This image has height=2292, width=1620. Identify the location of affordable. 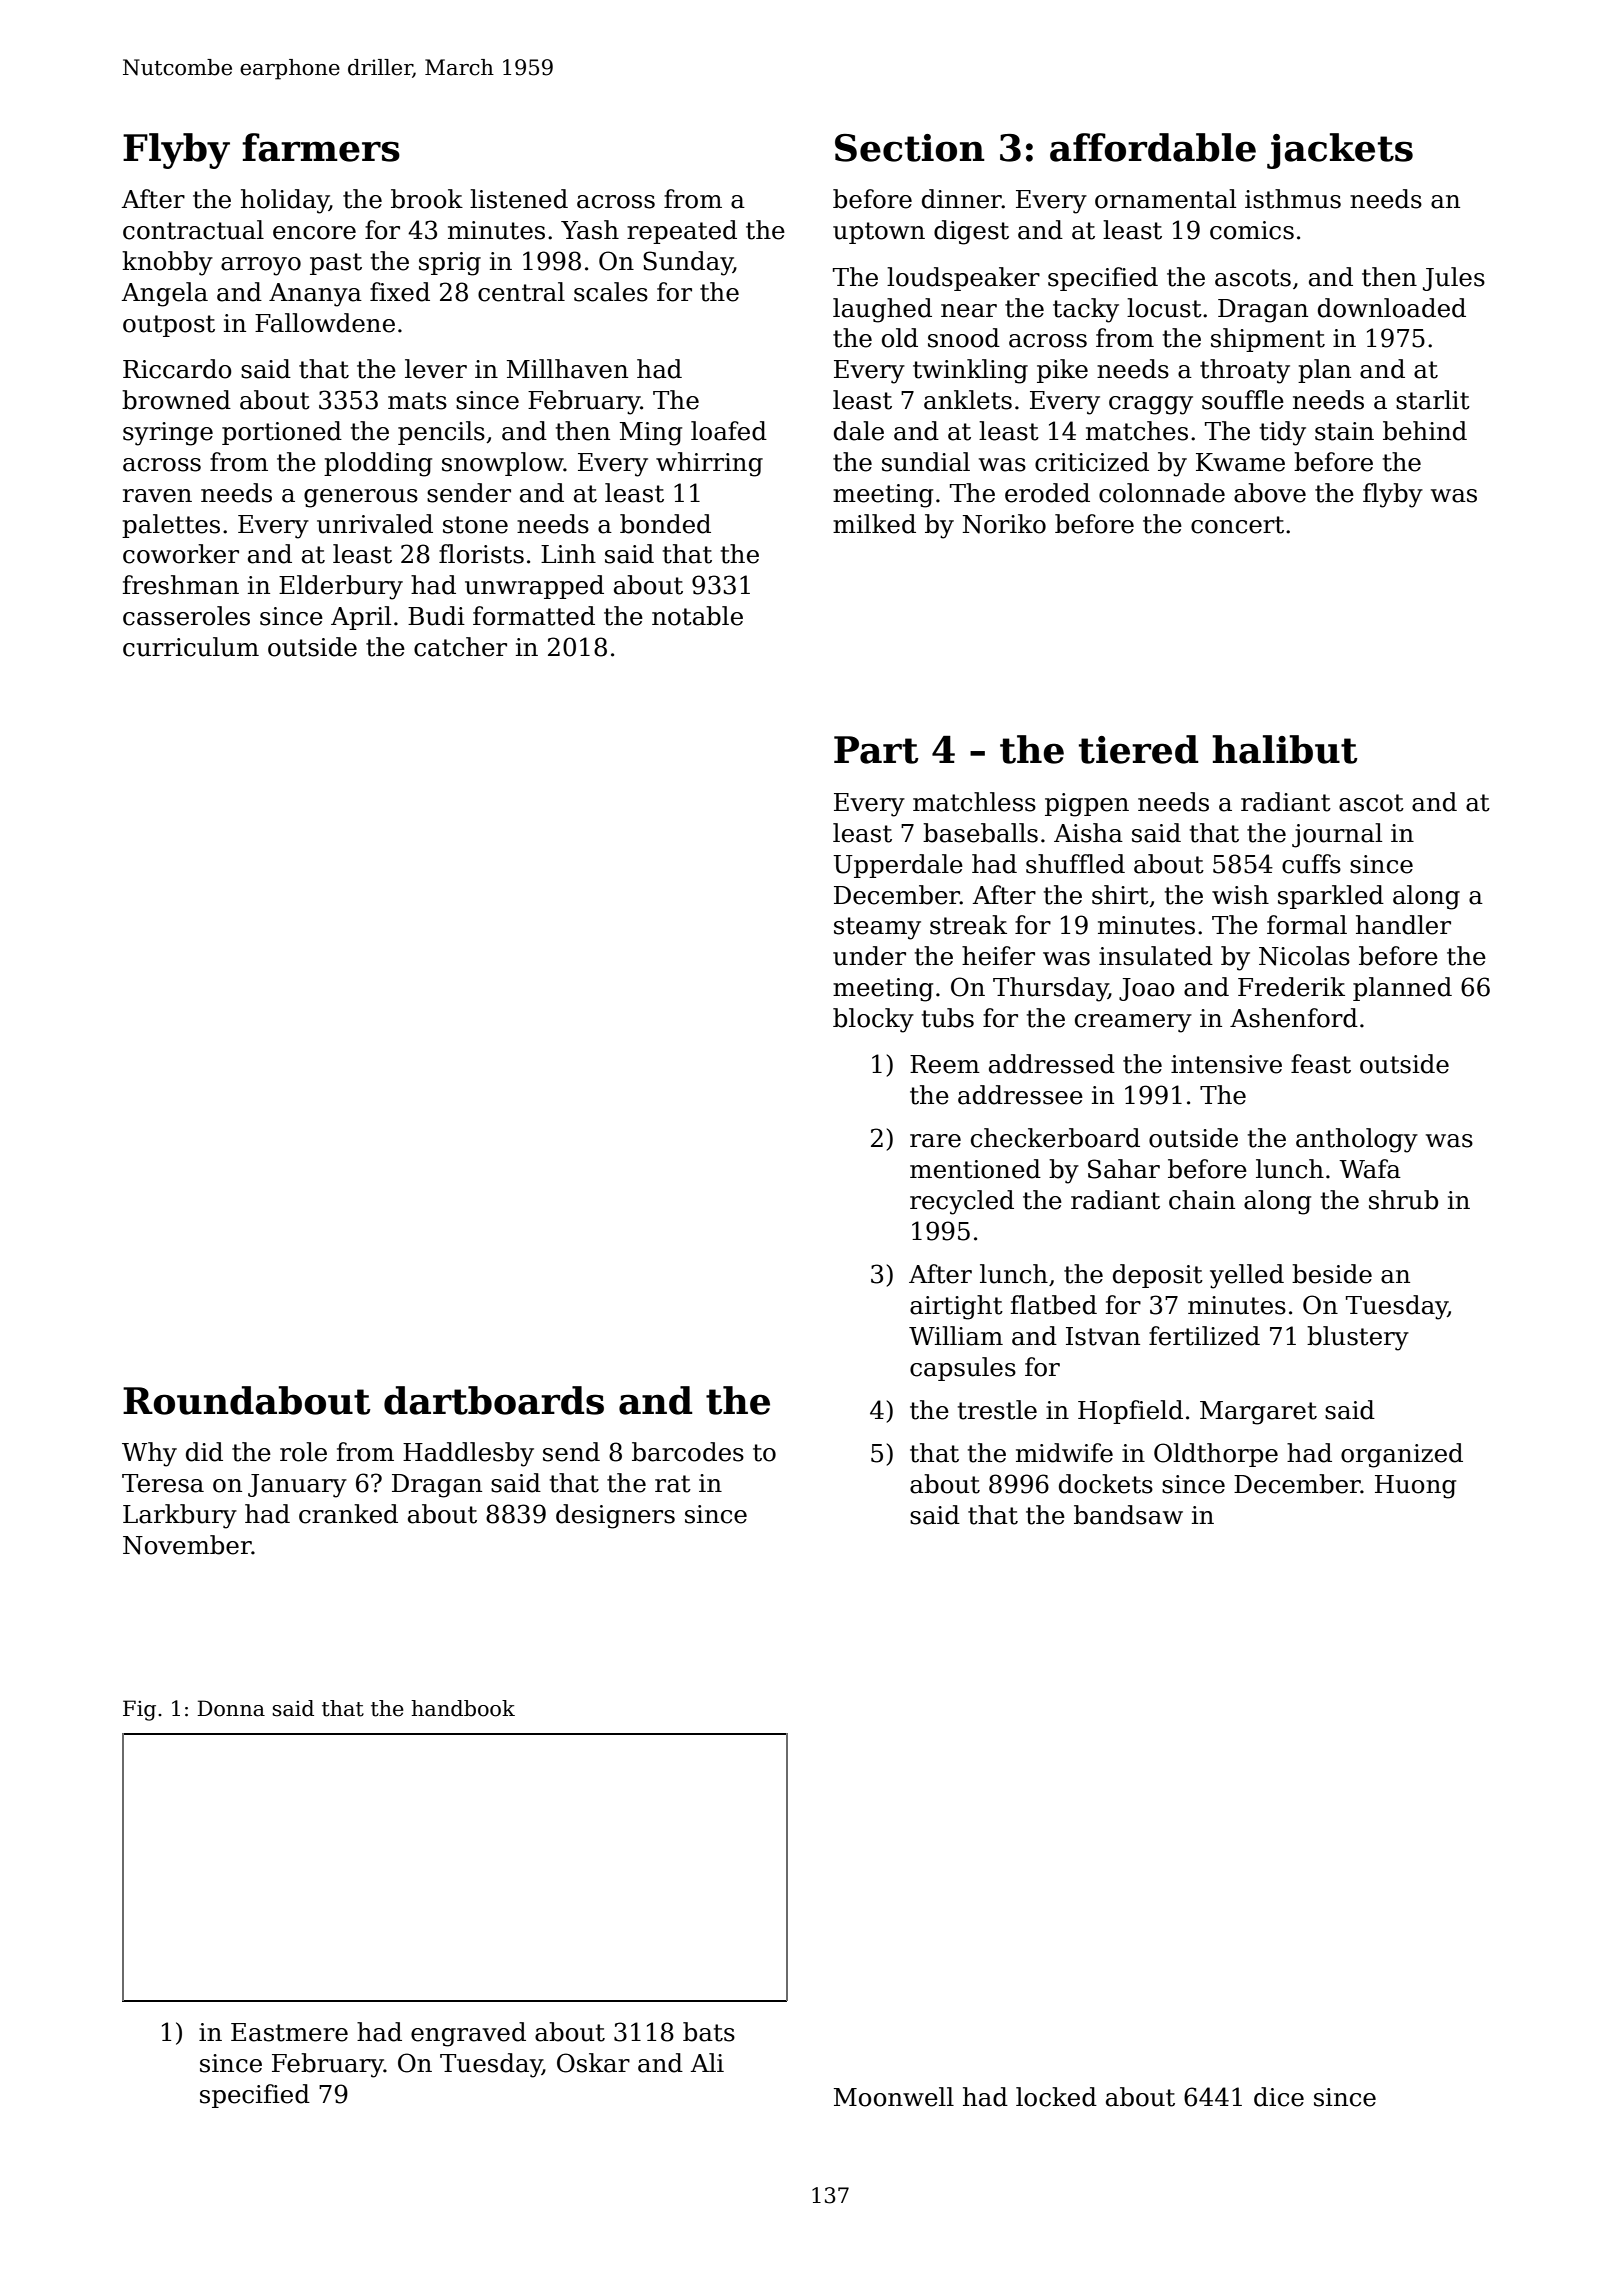
(1153, 147).
